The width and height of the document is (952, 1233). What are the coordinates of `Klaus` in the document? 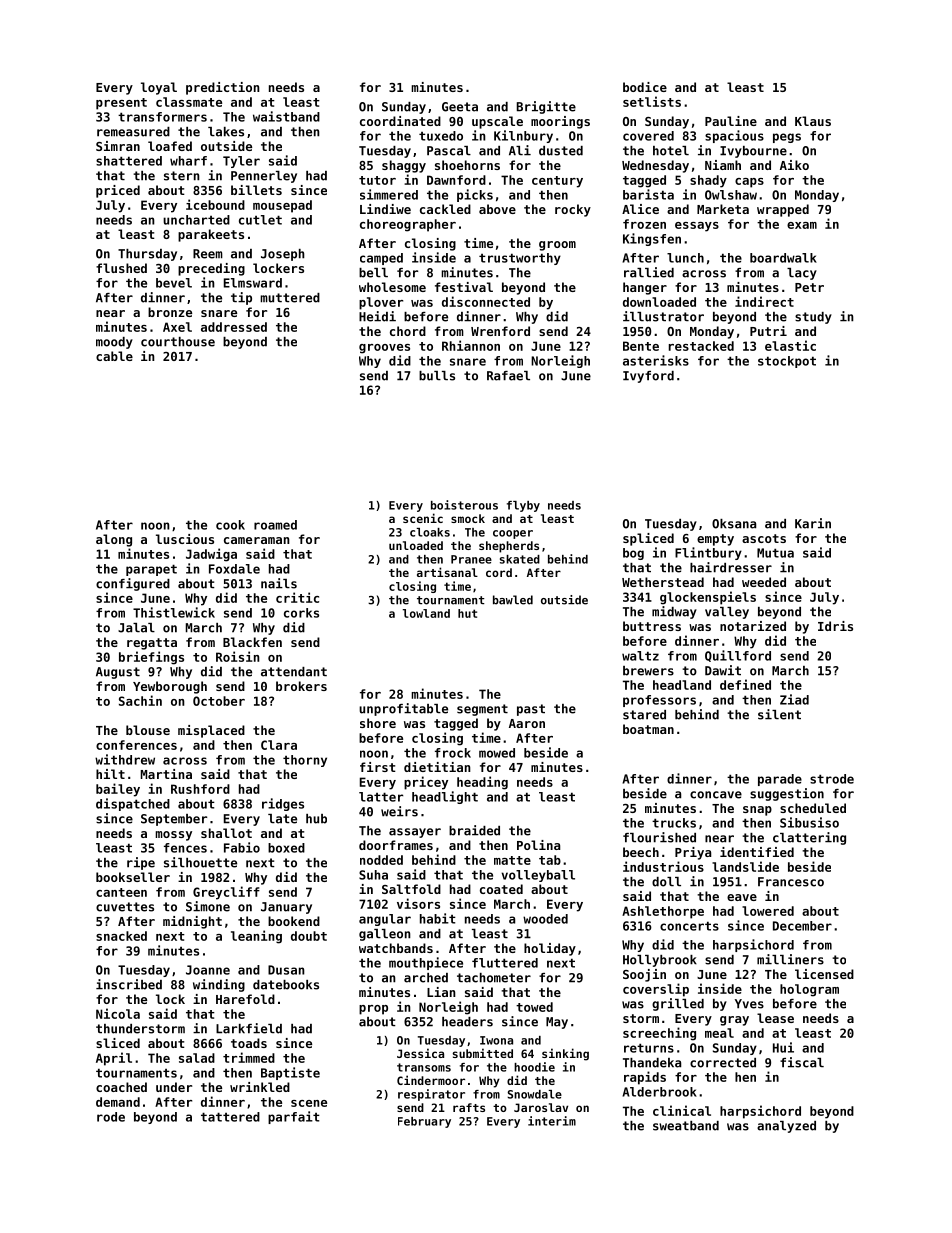 It's located at (813, 121).
